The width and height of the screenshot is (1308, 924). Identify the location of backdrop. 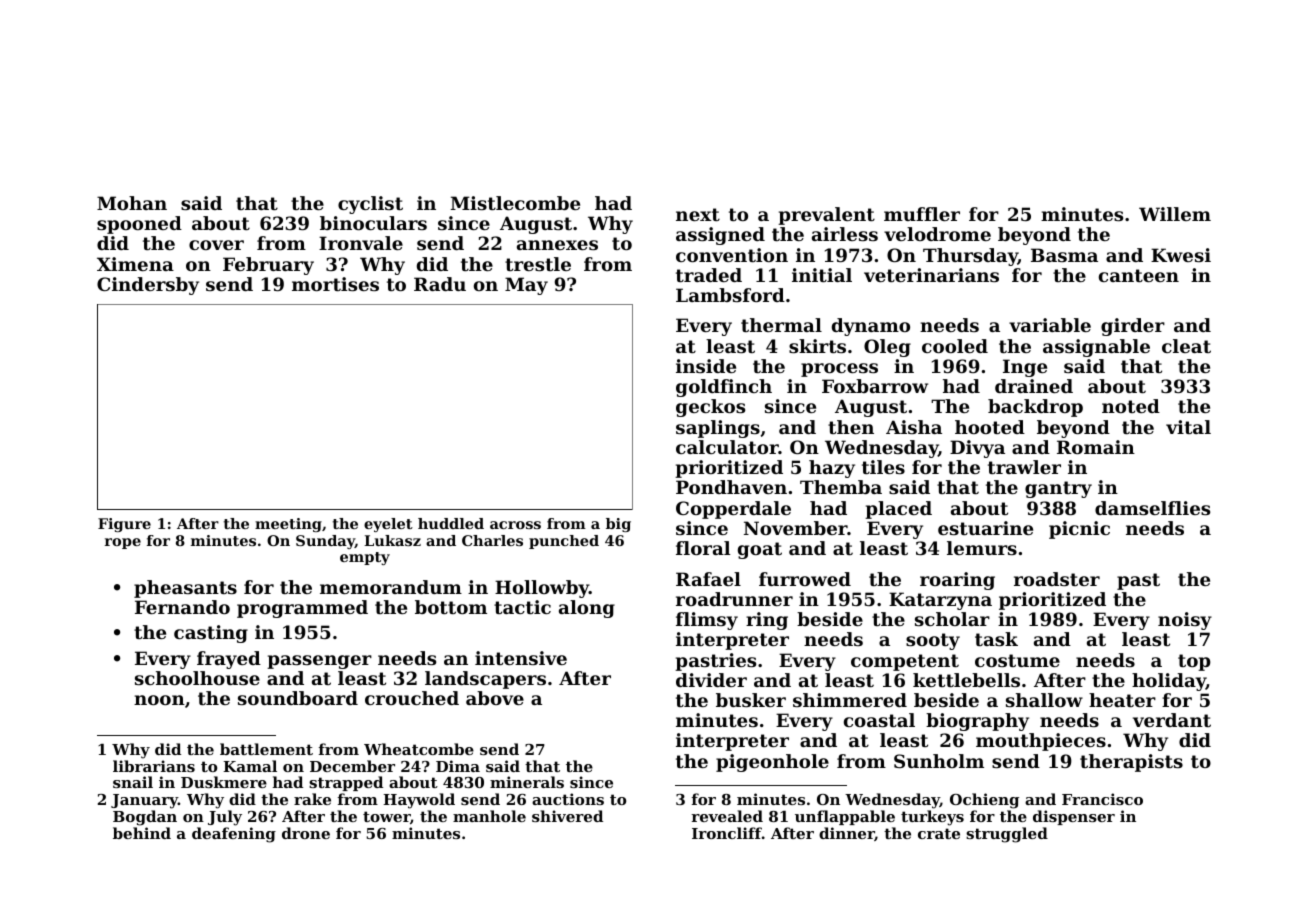
(1035, 408).
